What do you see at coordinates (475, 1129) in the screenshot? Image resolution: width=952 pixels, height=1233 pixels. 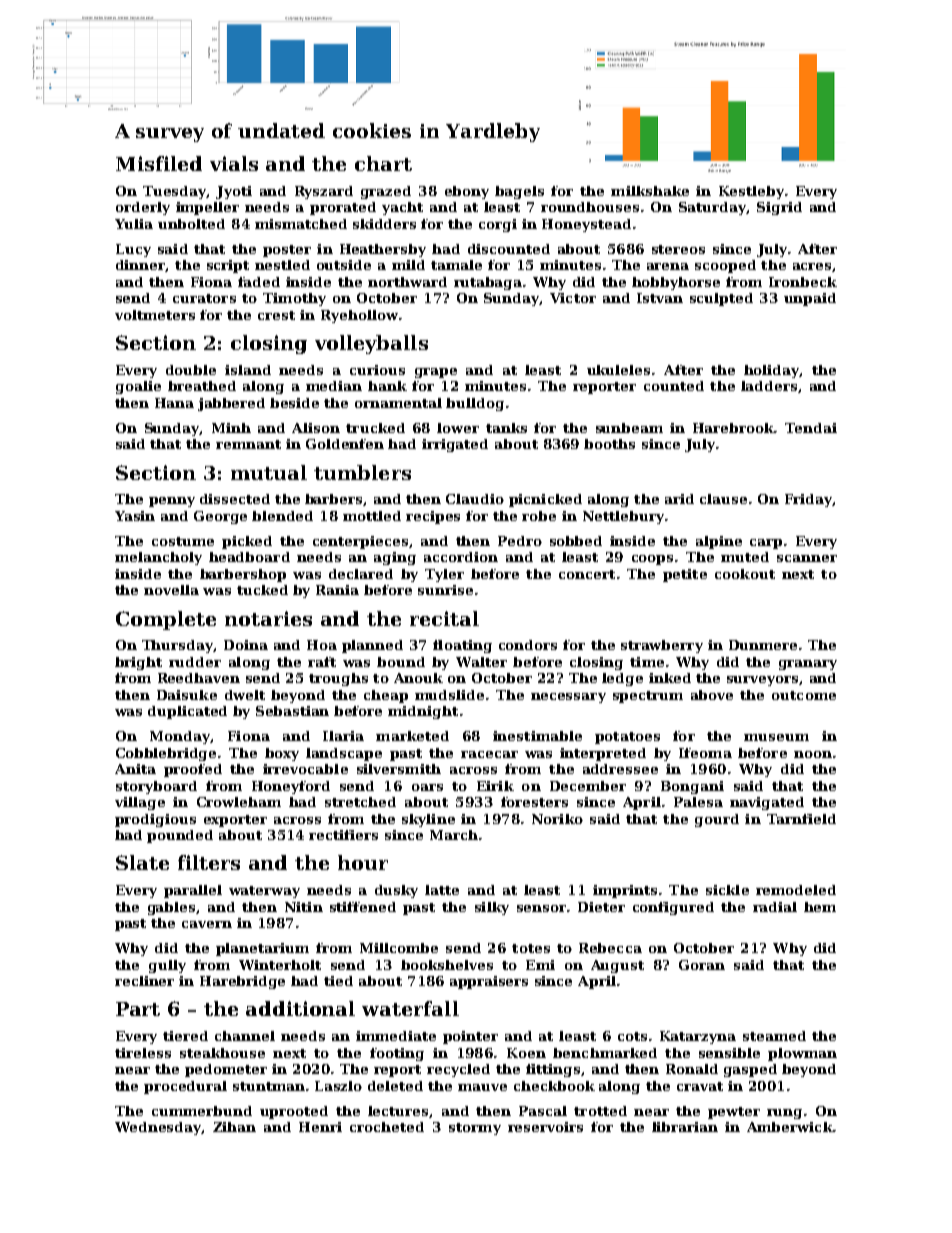 I see `stormy` at bounding box center [475, 1129].
